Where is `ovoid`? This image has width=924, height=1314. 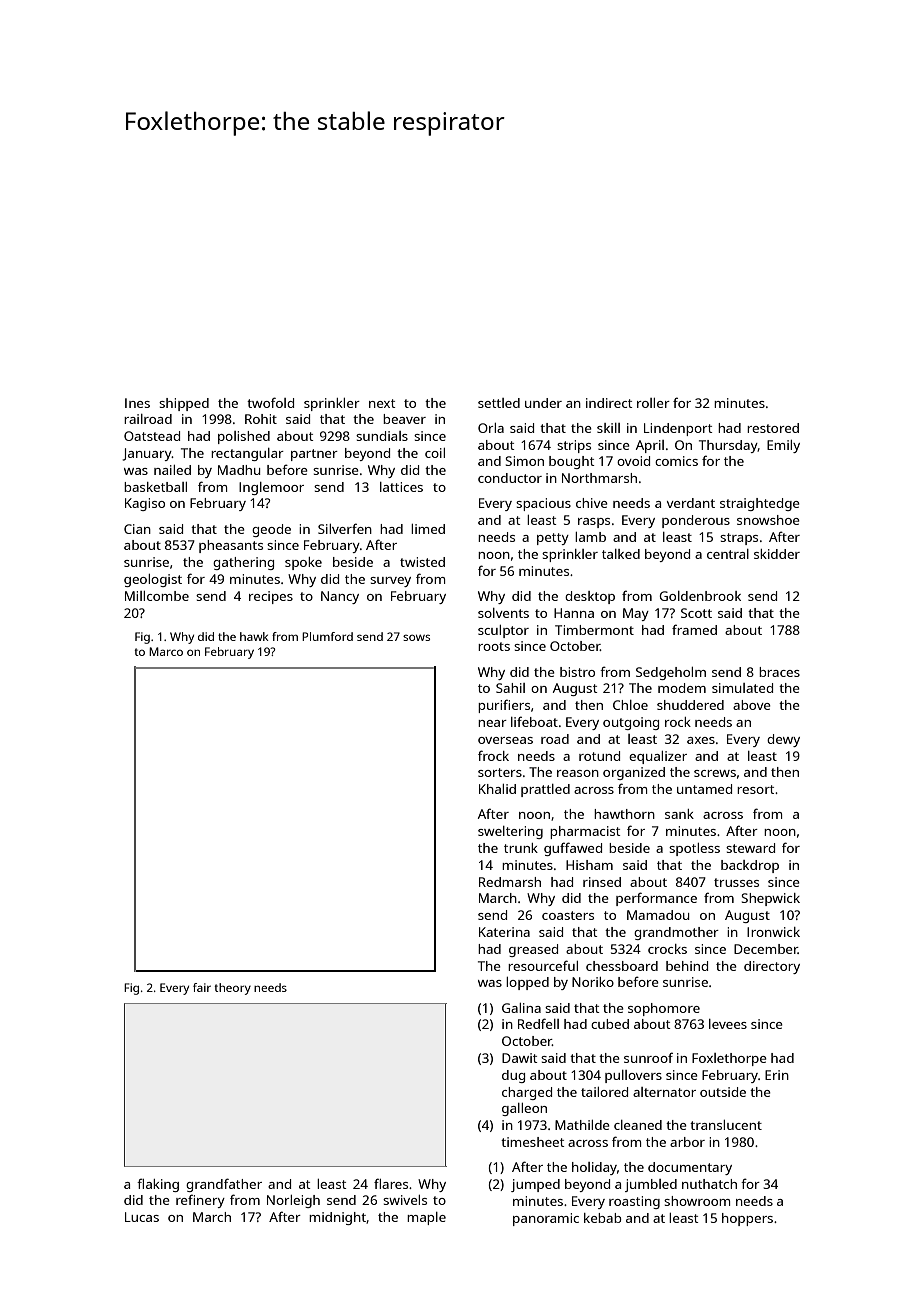 ovoid is located at coordinates (633, 461).
